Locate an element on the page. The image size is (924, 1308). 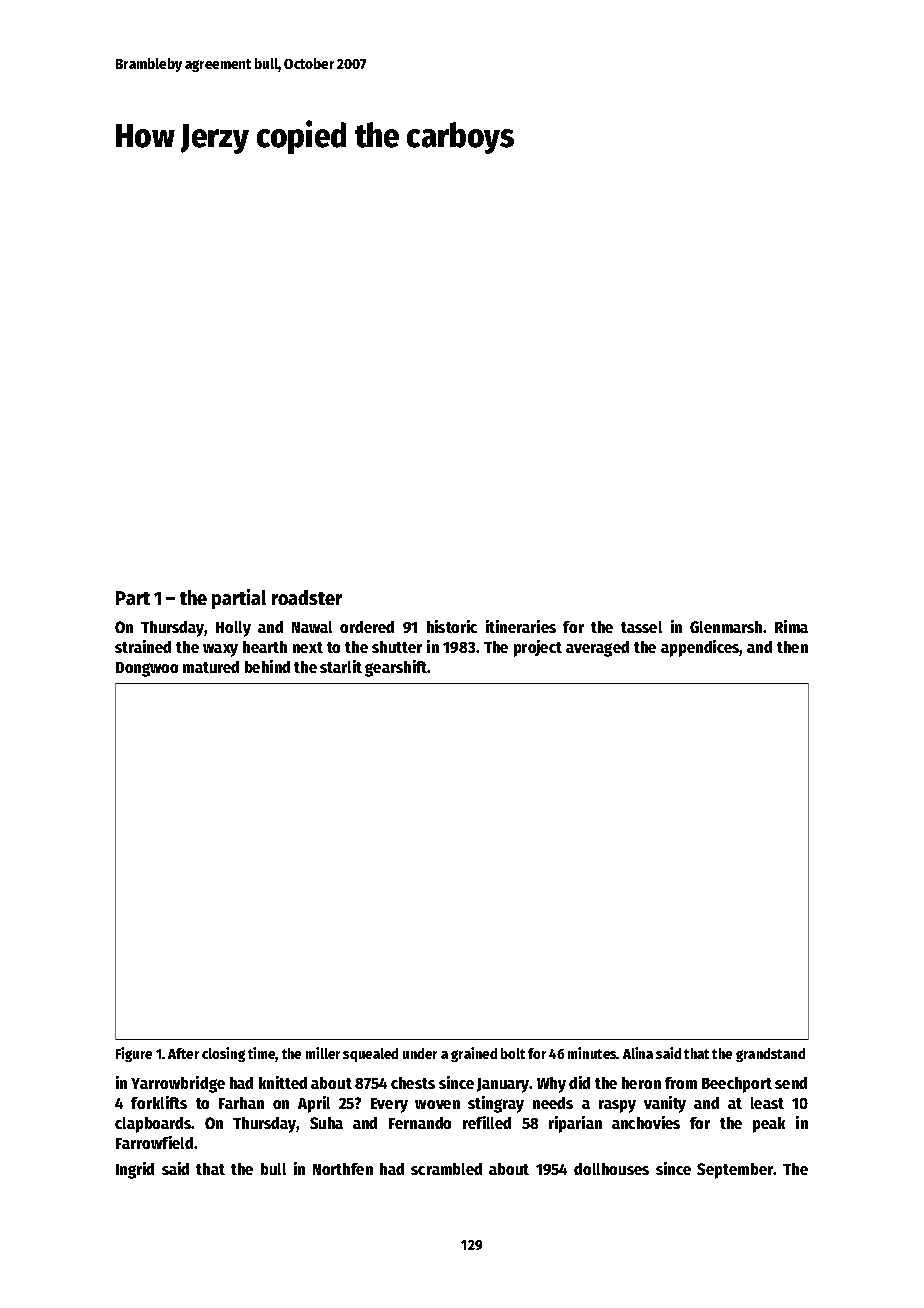
under is located at coordinates (420, 1053).
